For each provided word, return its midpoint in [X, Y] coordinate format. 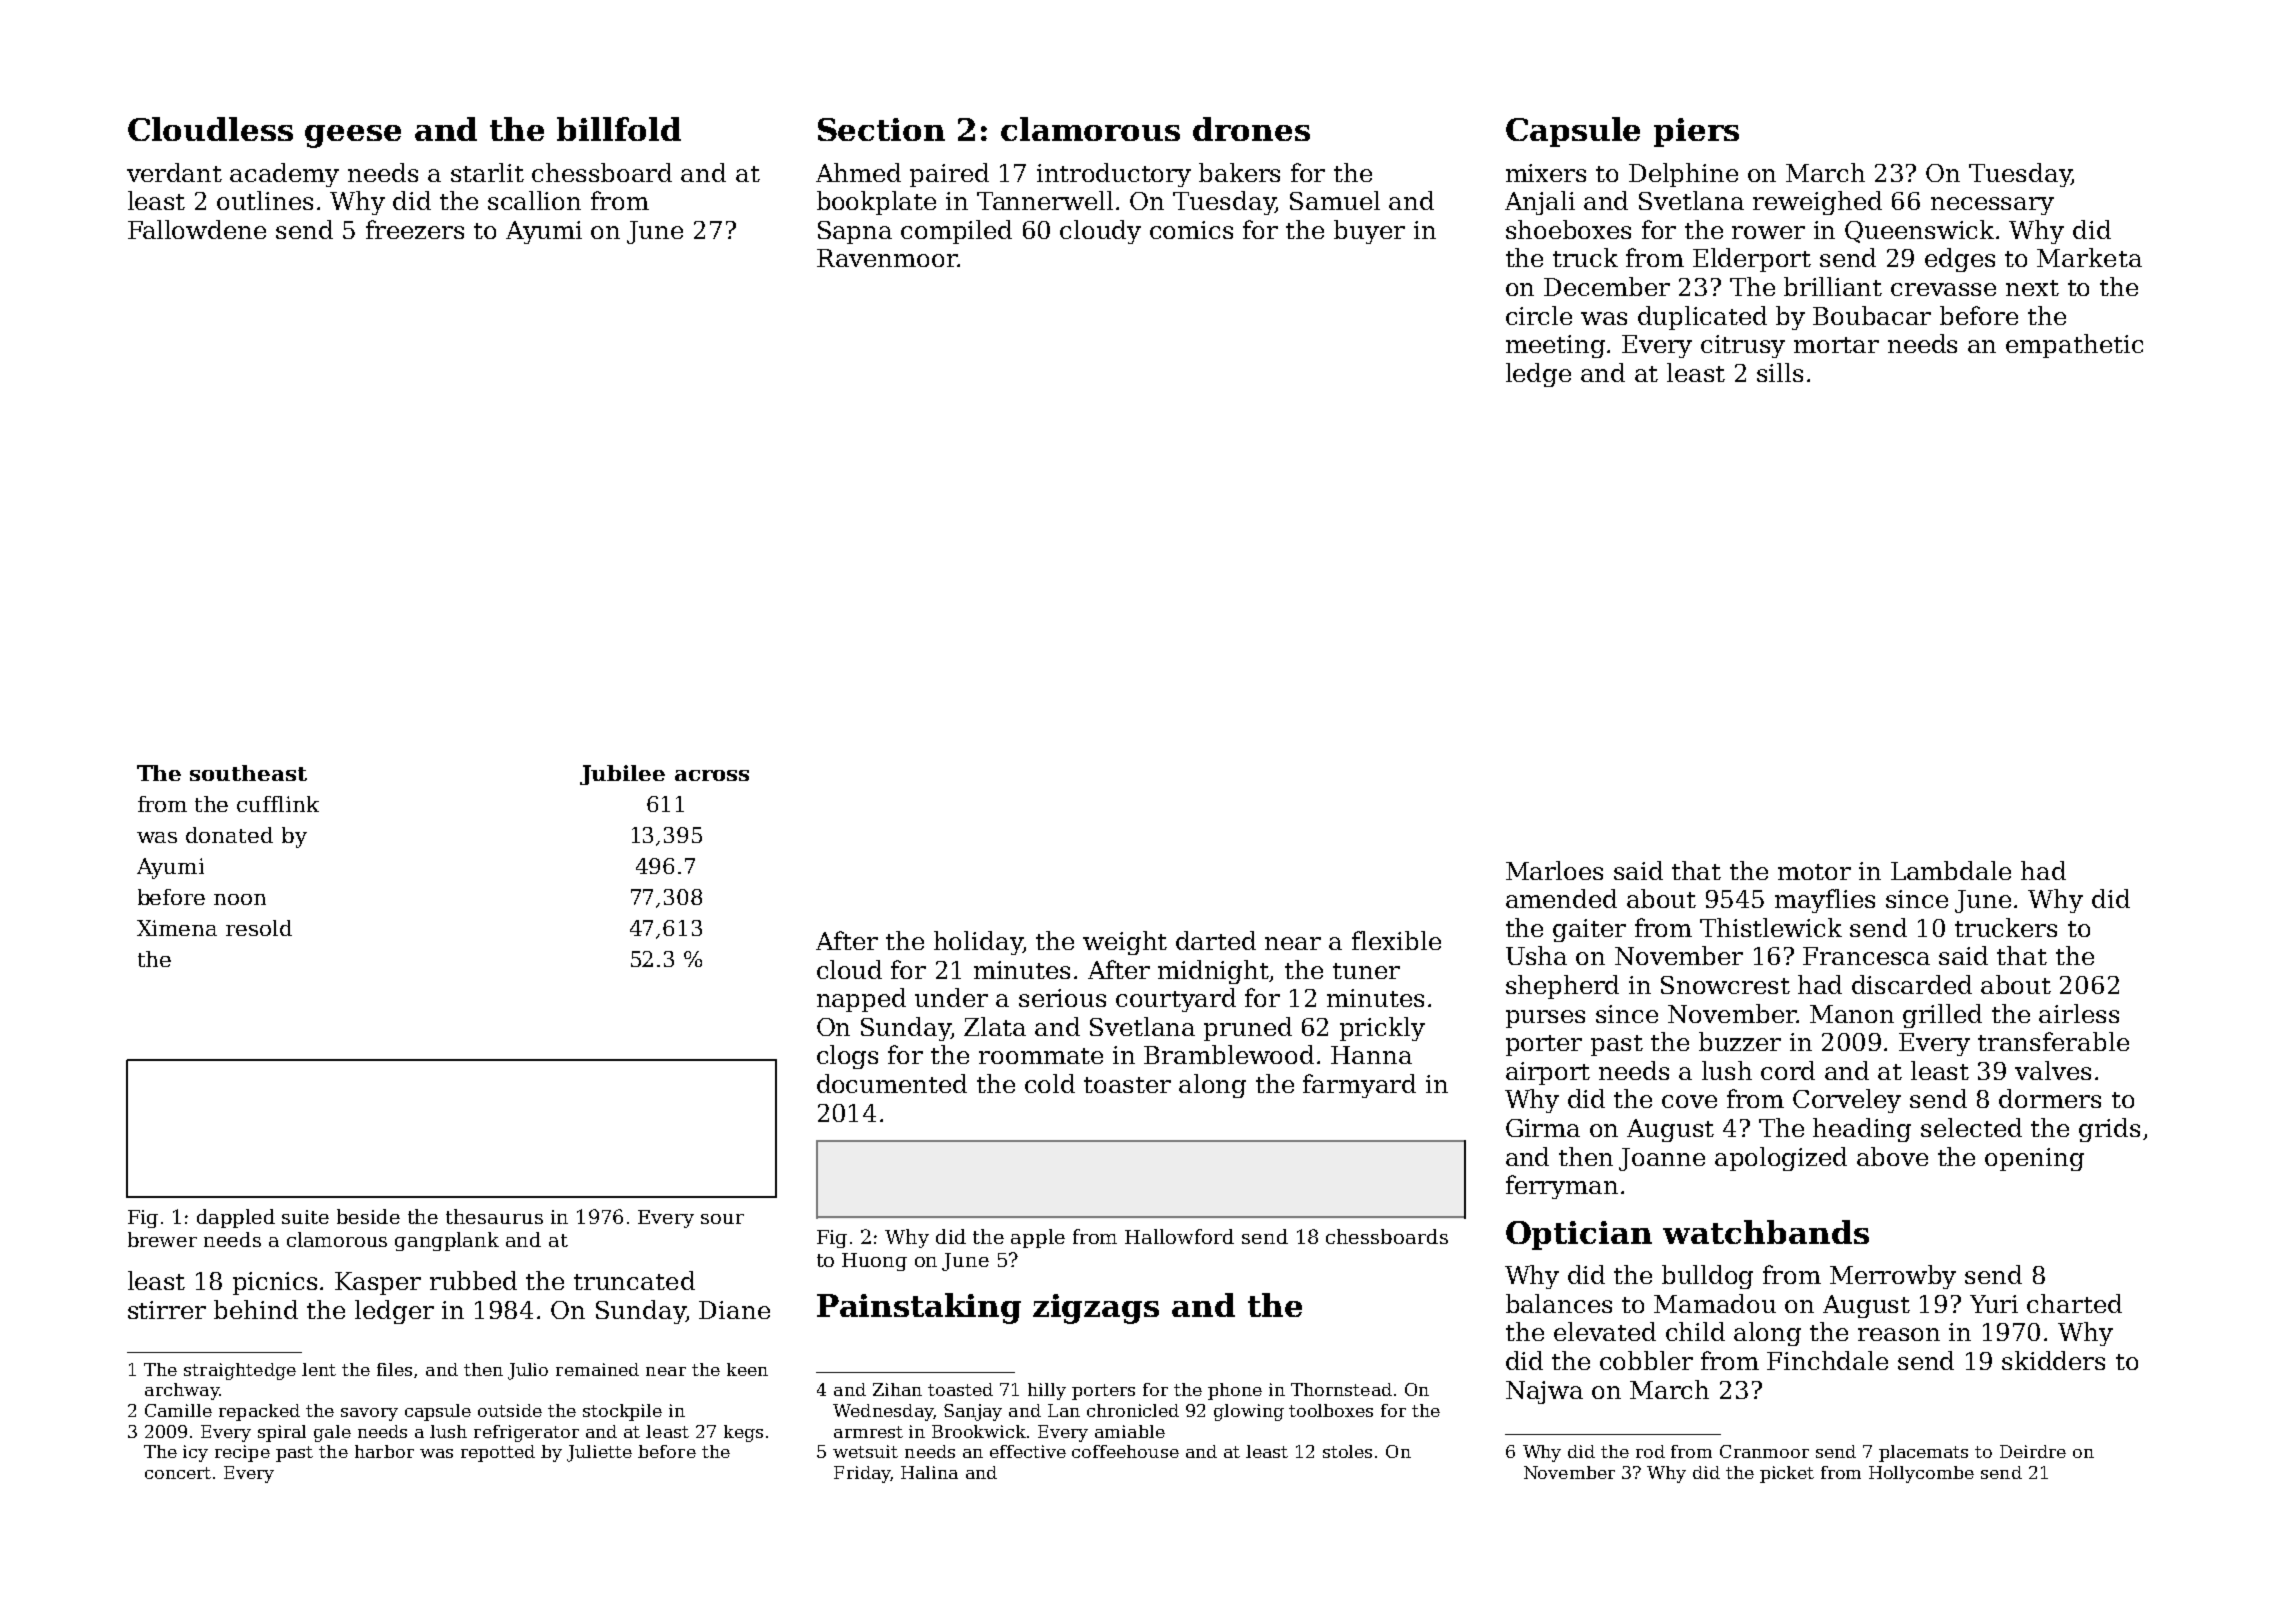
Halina [929, 1472]
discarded [1912, 984]
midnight [1214, 972]
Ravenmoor [887, 258]
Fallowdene [197, 229]
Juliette [599, 1453]
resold [259, 928]
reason [1899, 1334]
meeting [1555, 346]
